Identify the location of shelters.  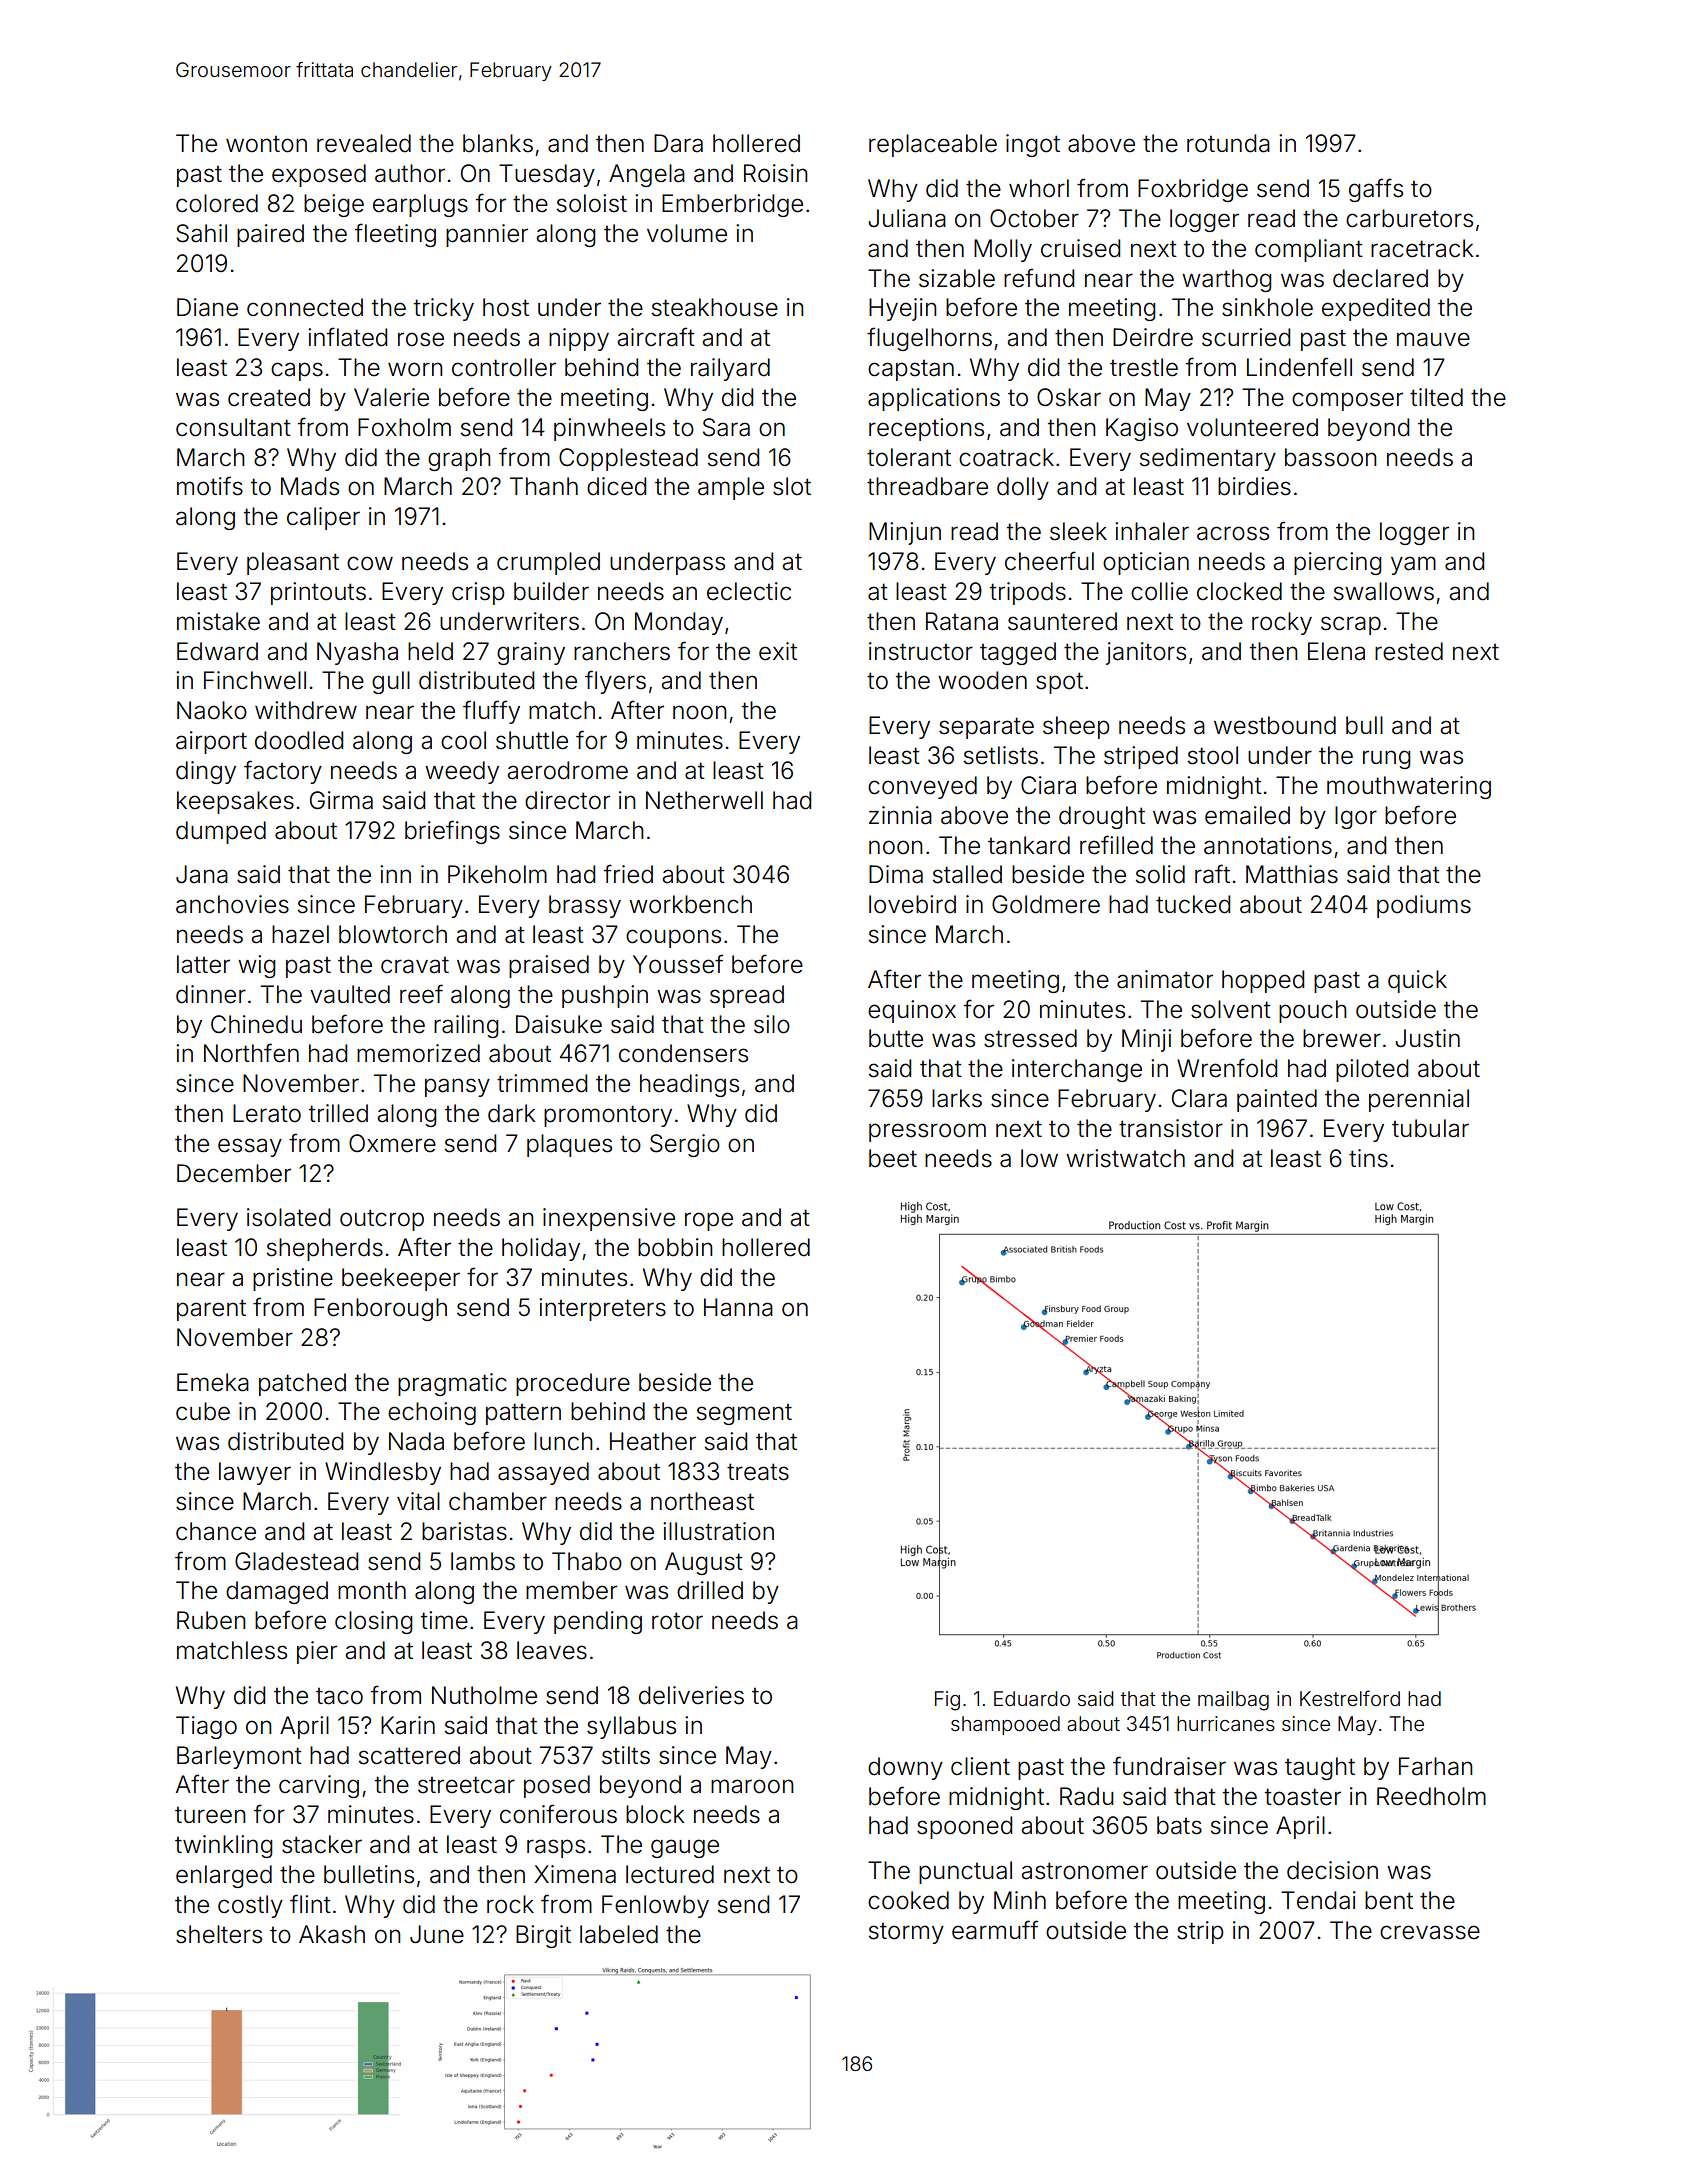
(219, 1934).
